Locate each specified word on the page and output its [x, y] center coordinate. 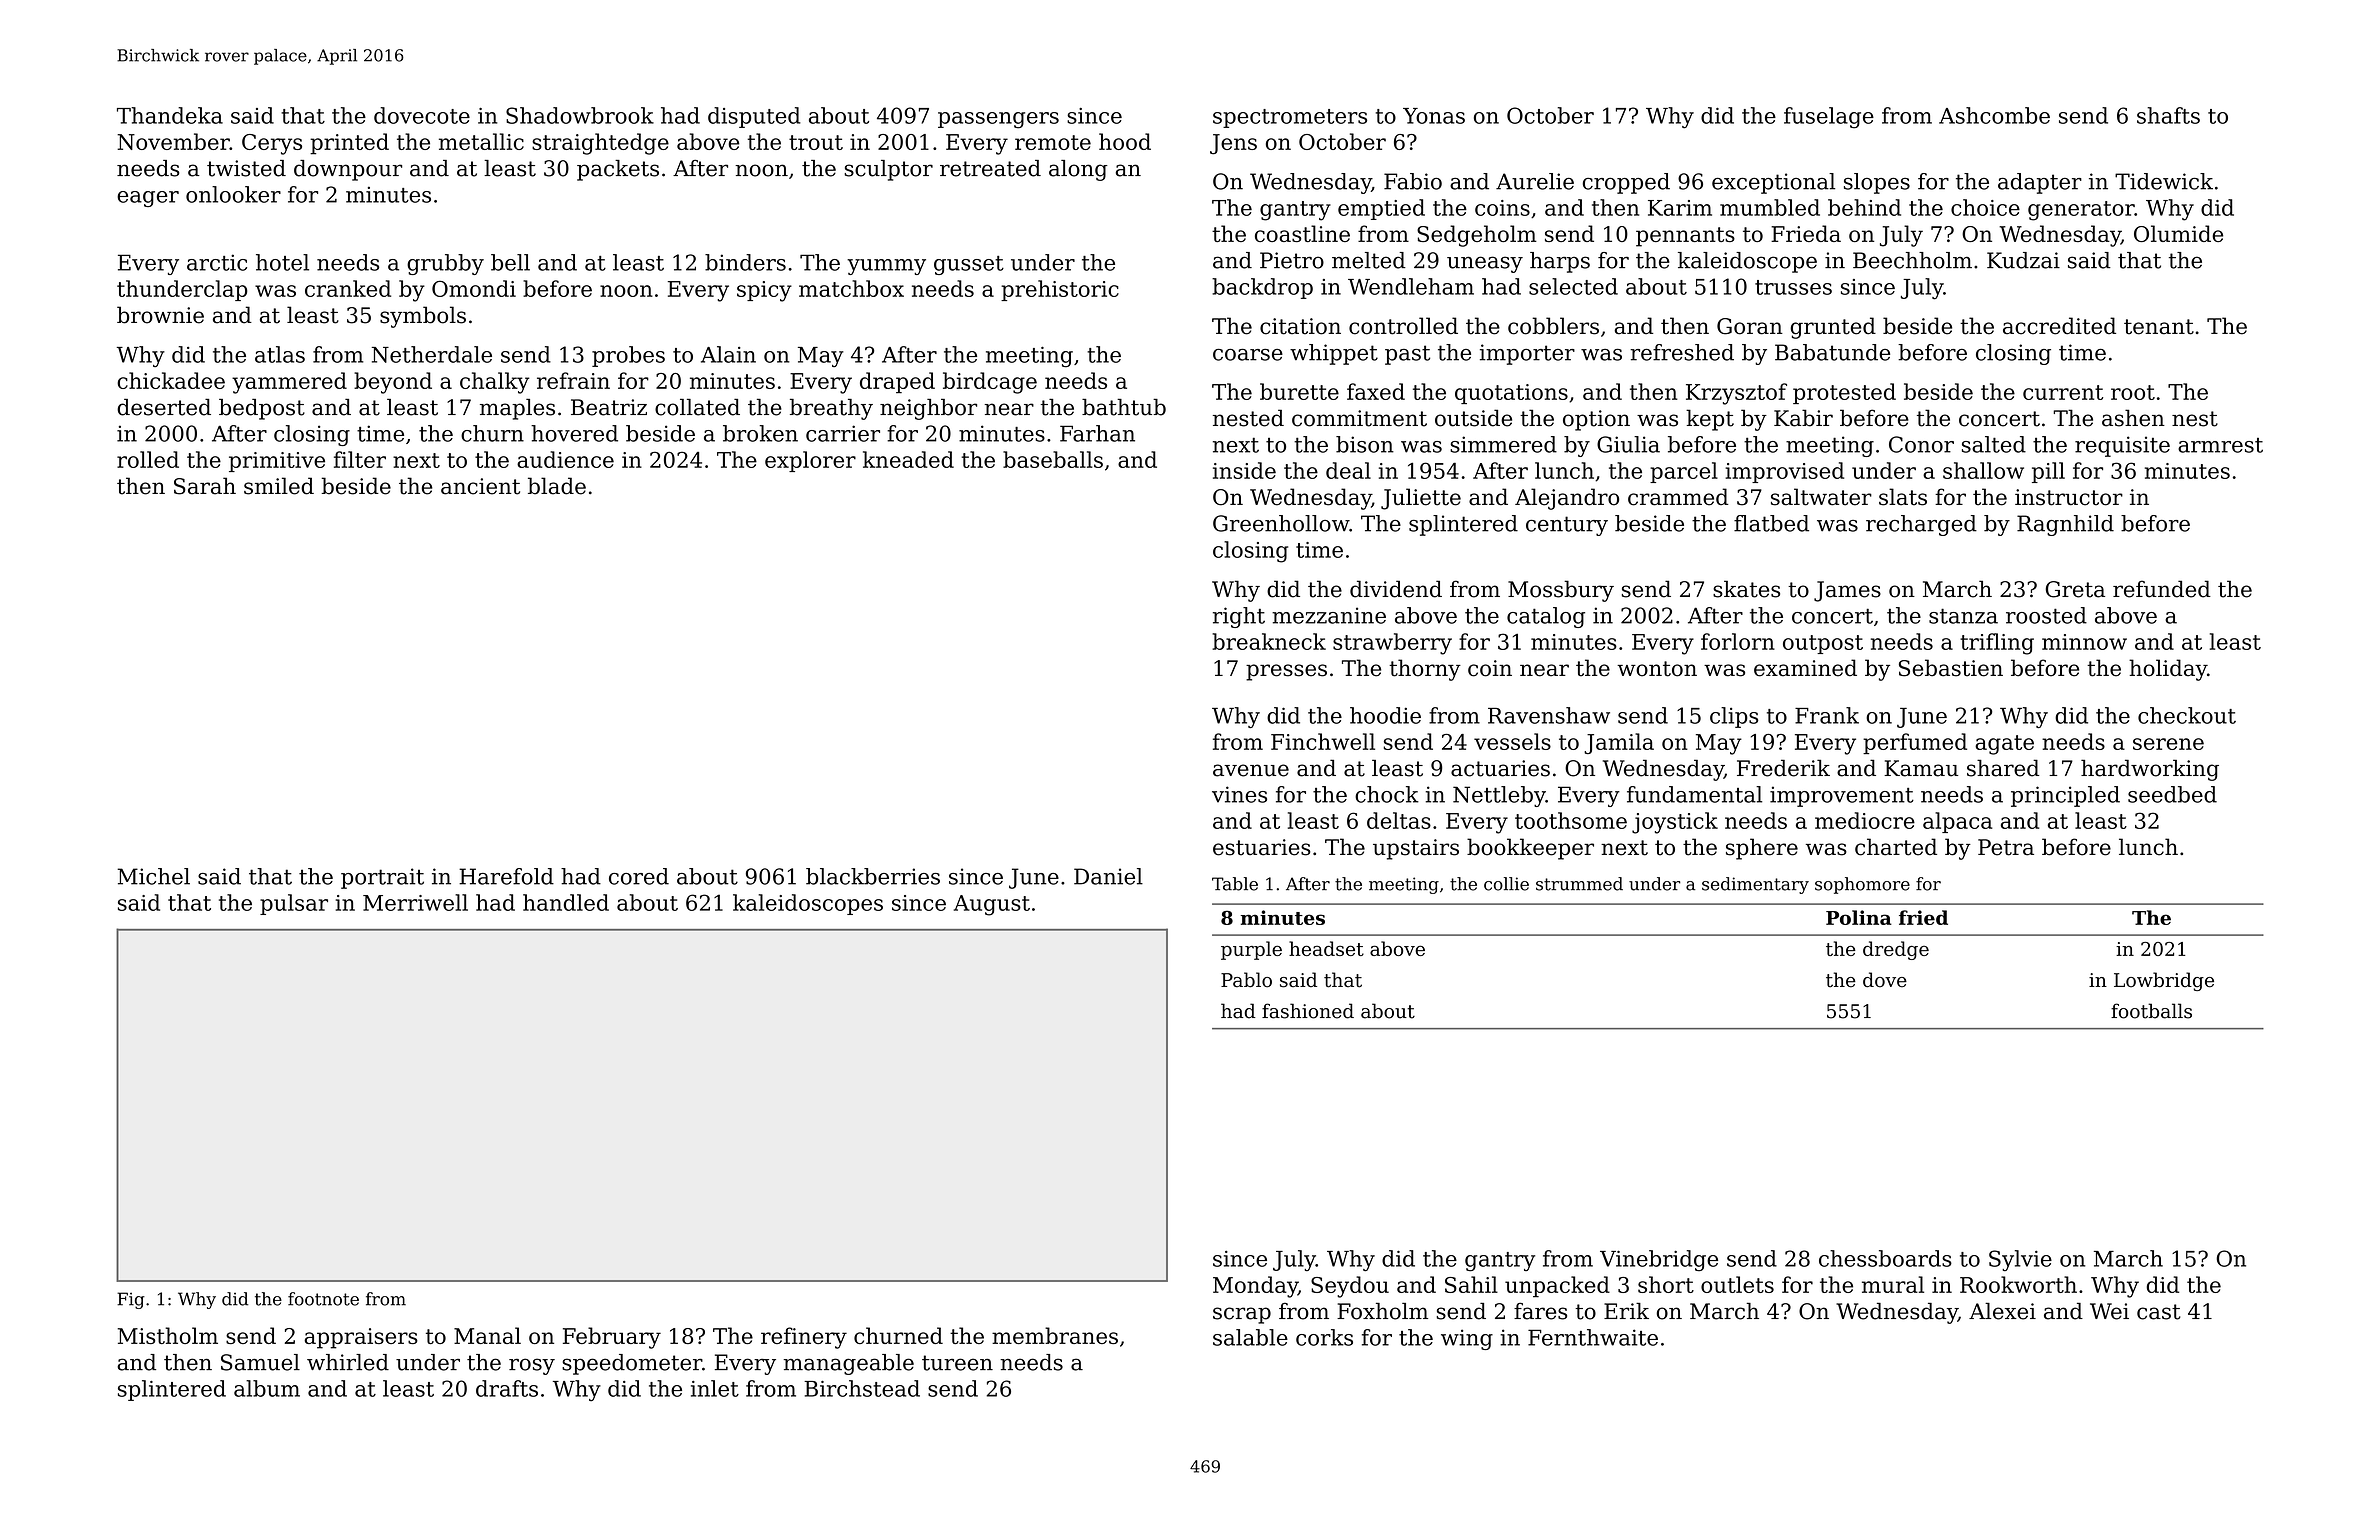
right [1239, 617]
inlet [715, 1388]
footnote [323, 1299]
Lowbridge [2164, 981]
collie [1506, 884]
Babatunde [1832, 352]
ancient [480, 486]
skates [1746, 589]
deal [1348, 470]
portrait [382, 878]
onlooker [233, 194]
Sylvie [2020, 1260]
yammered [289, 383]
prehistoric [1060, 290]
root [2133, 392]
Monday [1255, 1287]
